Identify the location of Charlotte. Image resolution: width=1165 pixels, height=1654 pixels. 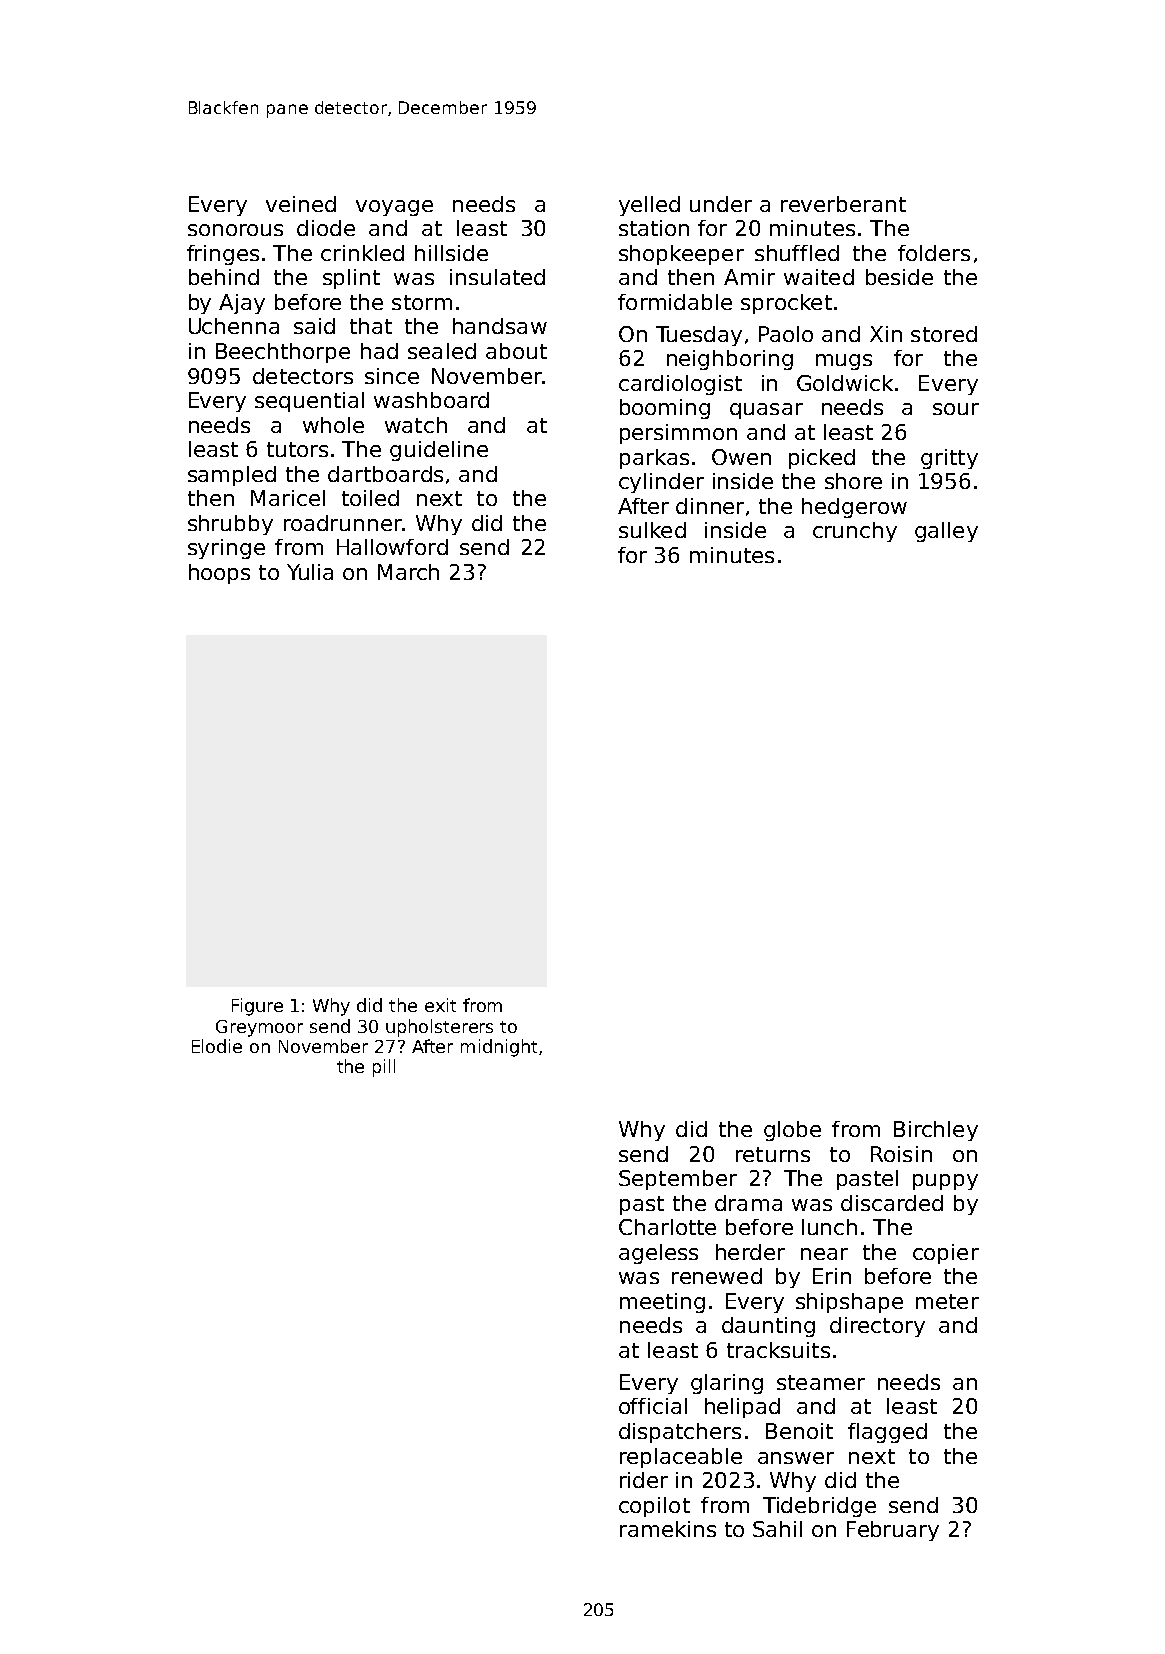
(667, 1227).
